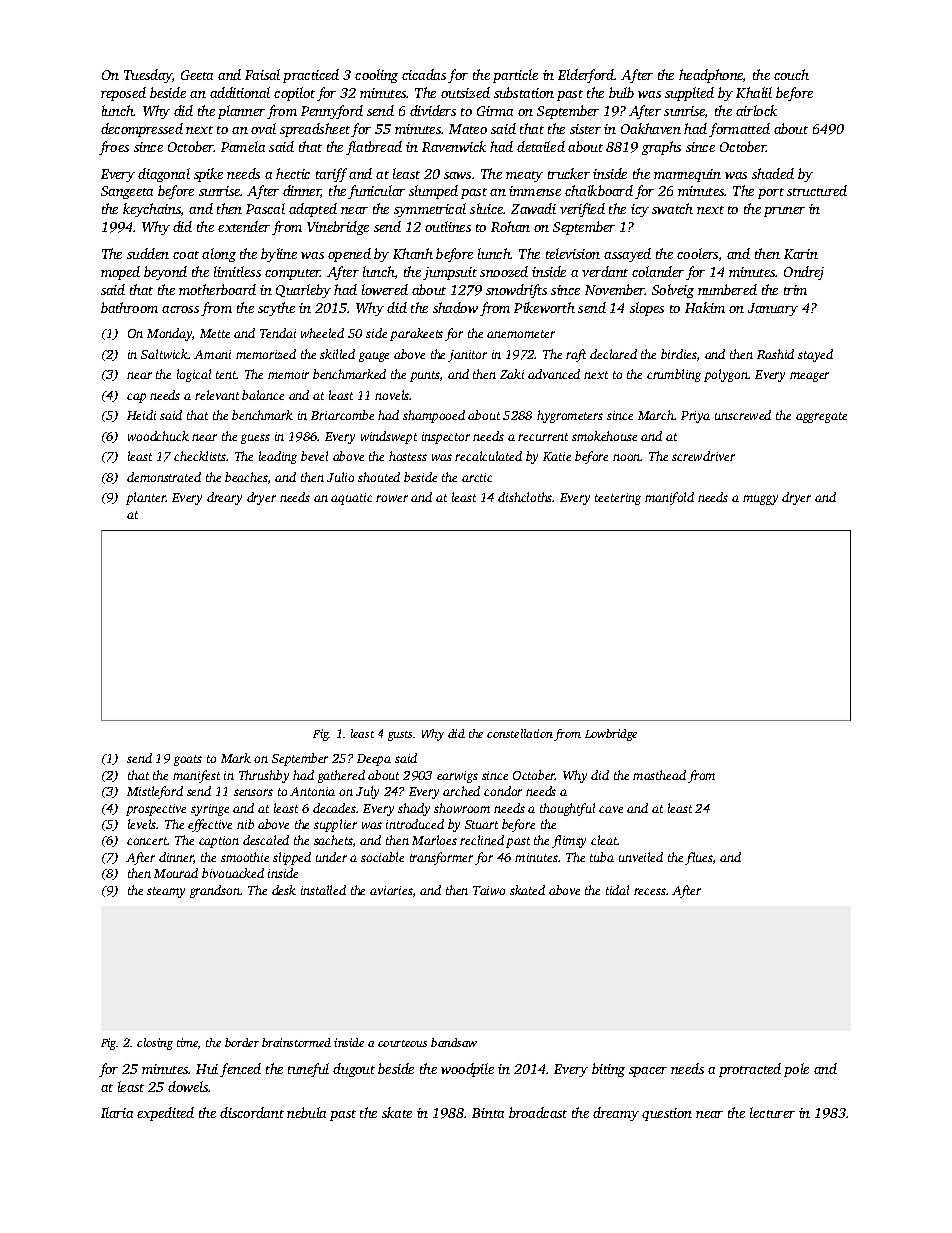 Image resolution: width=952 pixels, height=1233 pixels. What do you see at coordinates (402, 1043) in the page?
I see `courteous` at bounding box center [402, 1043].
